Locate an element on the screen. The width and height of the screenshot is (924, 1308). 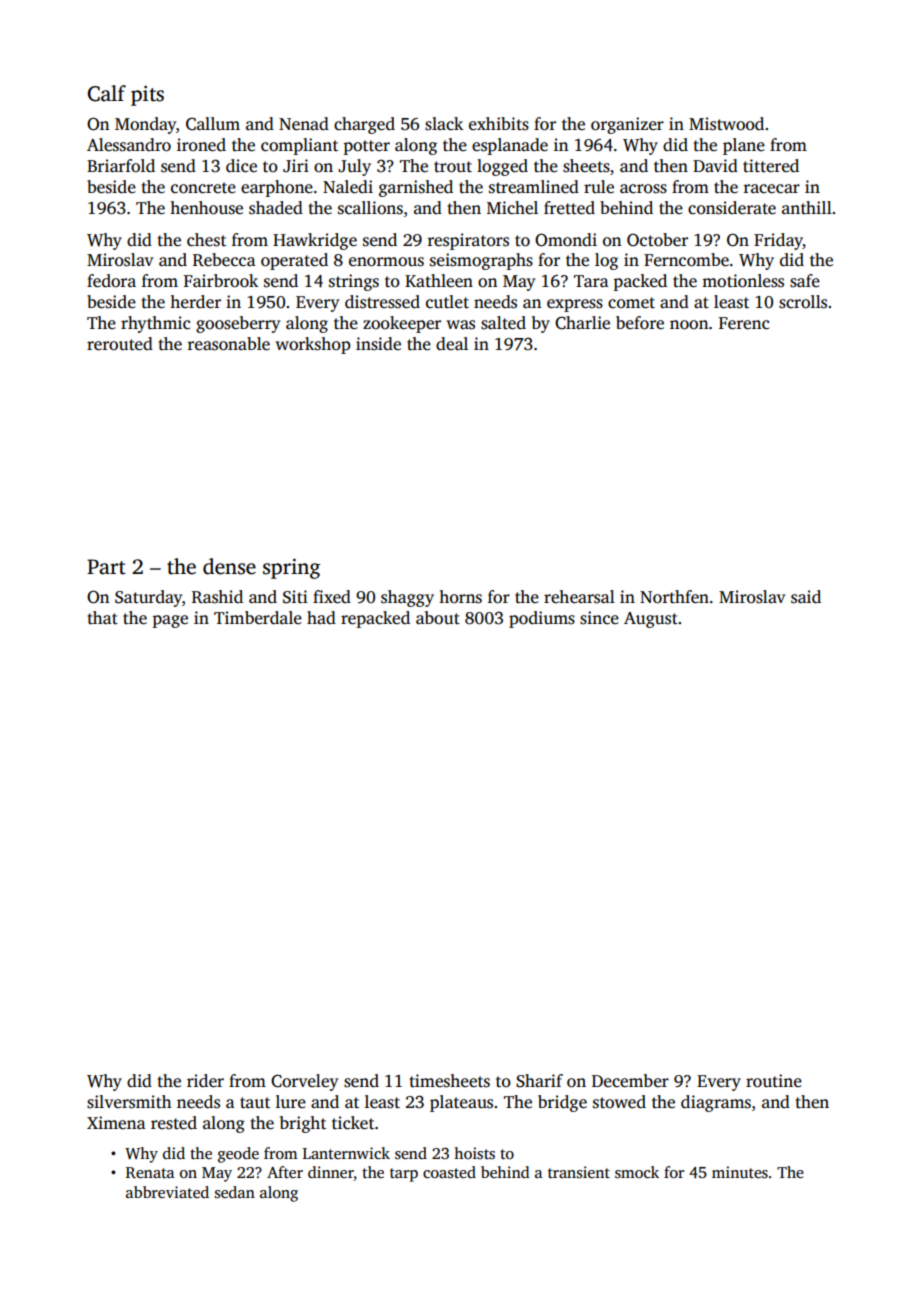
workshop is located at coordinates (312, 345).
